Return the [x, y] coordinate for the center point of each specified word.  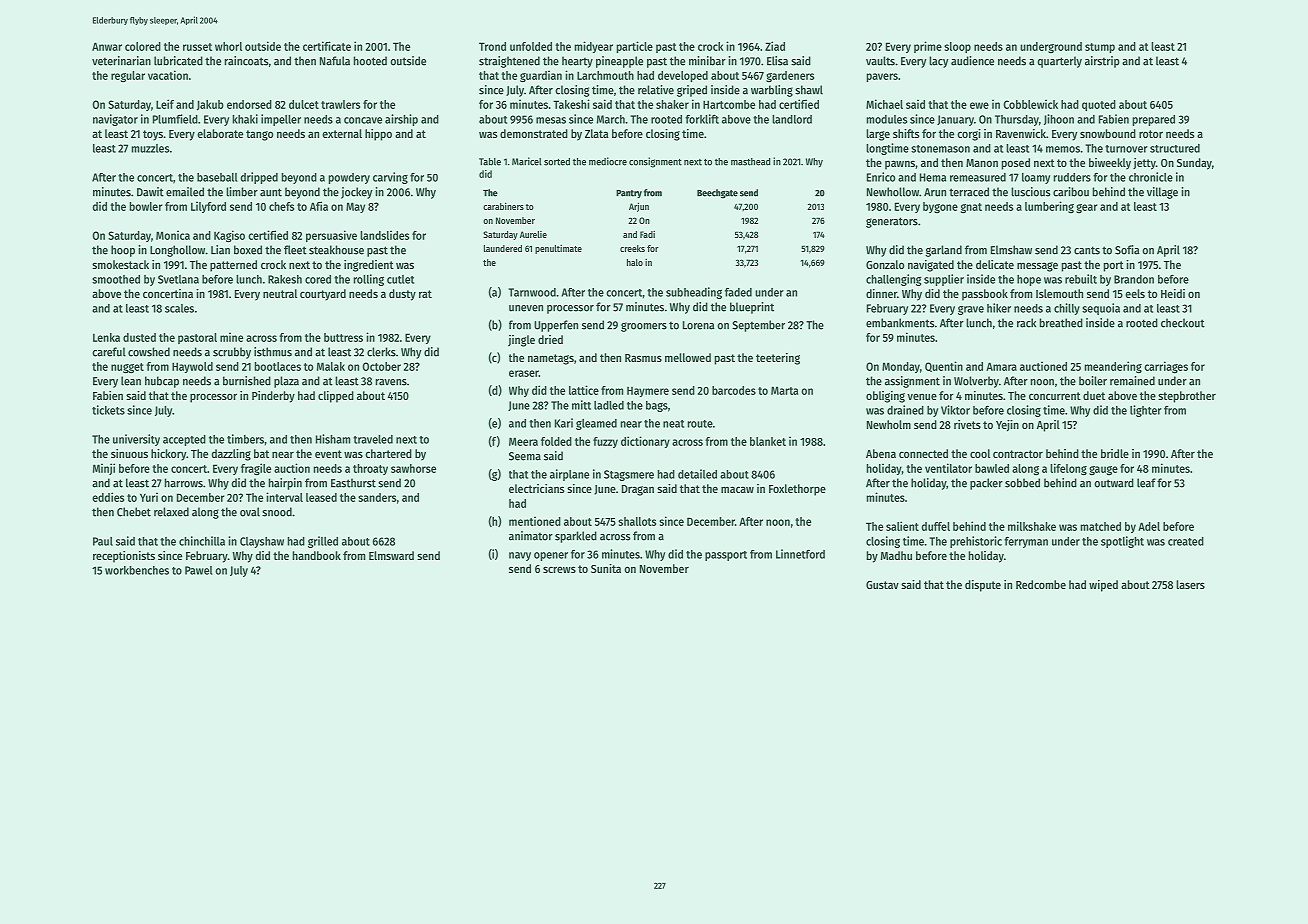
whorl [228, 46]
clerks [381, 352]
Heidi [1173, 293]
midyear [594, 47]
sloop [957, 47]
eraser [524, 373]
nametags [551, 359]
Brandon [1134, 279]
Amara [1001, 366]
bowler [146, 206]
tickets [108, 410]
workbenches [137, 570]
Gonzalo [885, 264]
